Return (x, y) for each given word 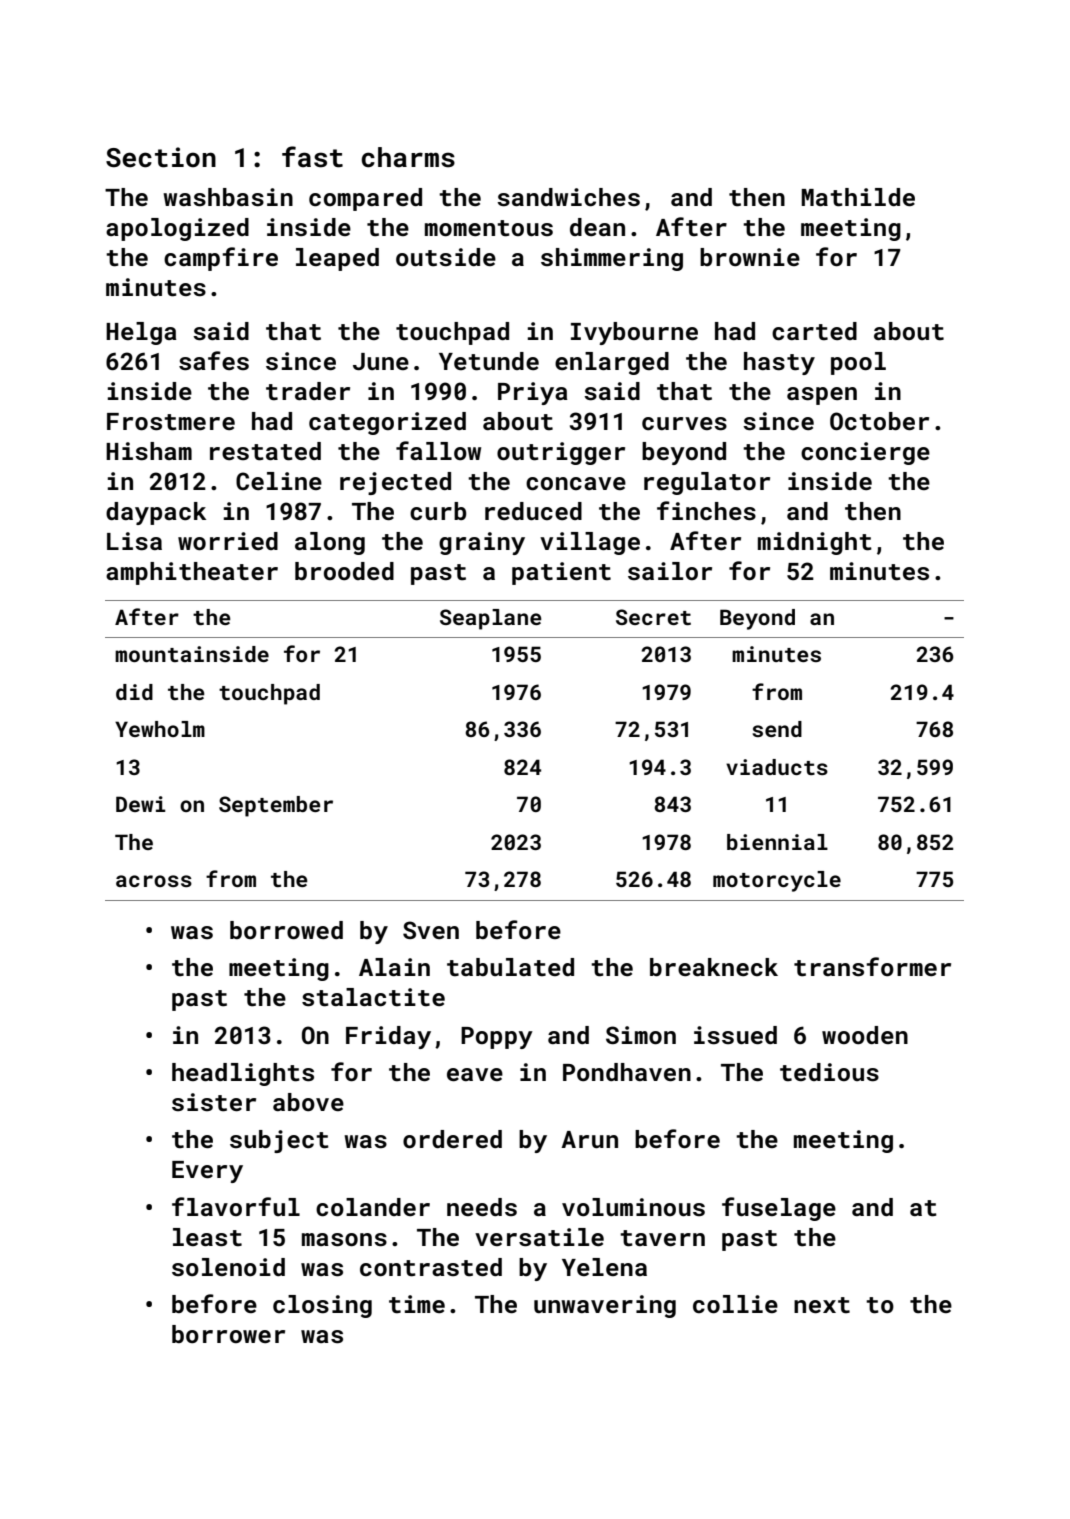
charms (408, 157)
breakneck (714, 967)
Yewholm (160, 729)
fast (312, 157)
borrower (228, 1334)
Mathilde (858, 197)
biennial (777, 842)
